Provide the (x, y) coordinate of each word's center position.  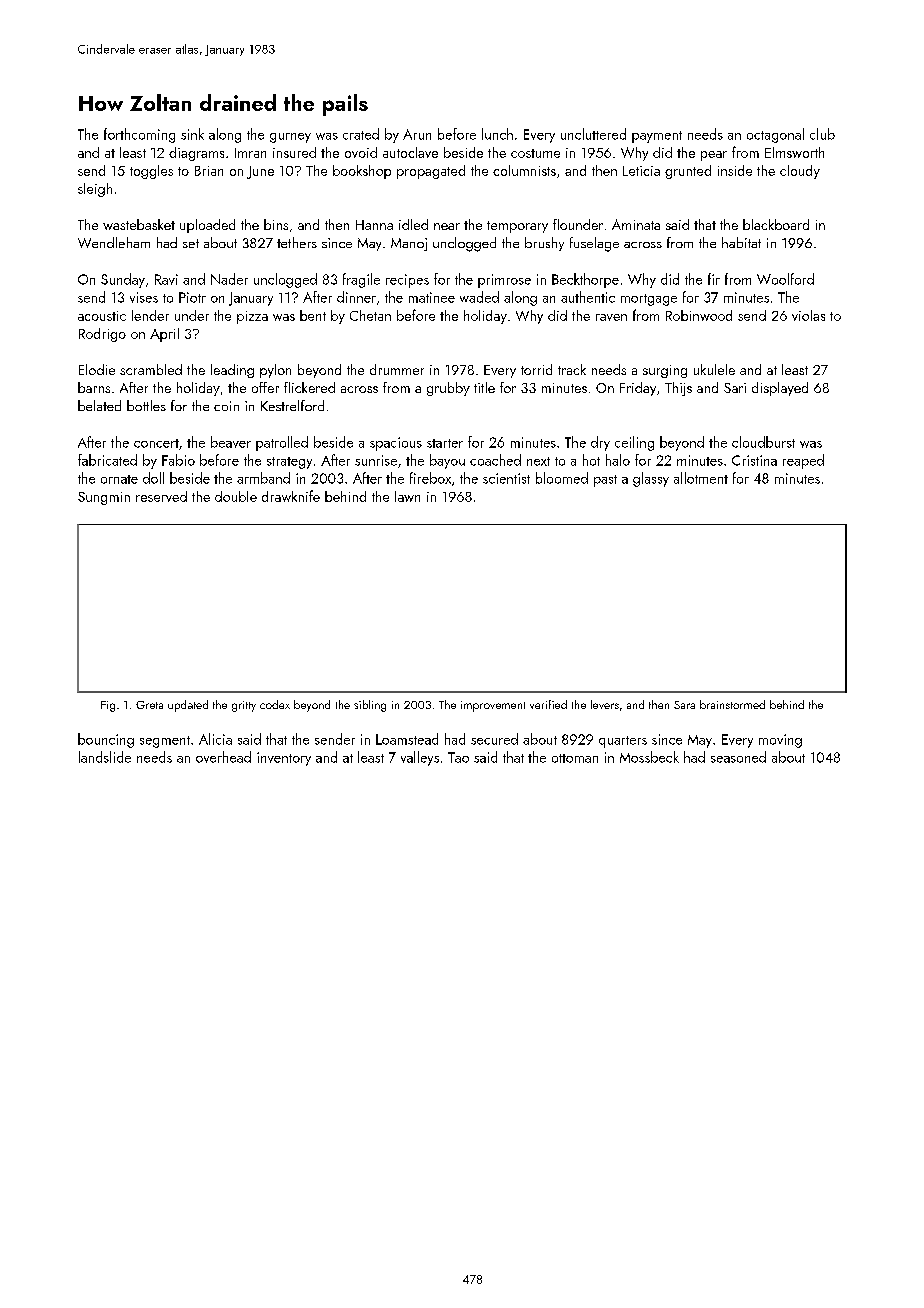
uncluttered (593, 134)
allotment (701, 478)
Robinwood (699, 315)
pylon (275, 371)
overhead (223, 757)
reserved (161, 496)
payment (657, 137)
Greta (149, 705)
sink (192, 134)
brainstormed (732, 704)
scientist (506, 478)
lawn (407, 496)
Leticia (641, 171)
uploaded (207, 226)
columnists (524, 170)
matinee (432, 297)
